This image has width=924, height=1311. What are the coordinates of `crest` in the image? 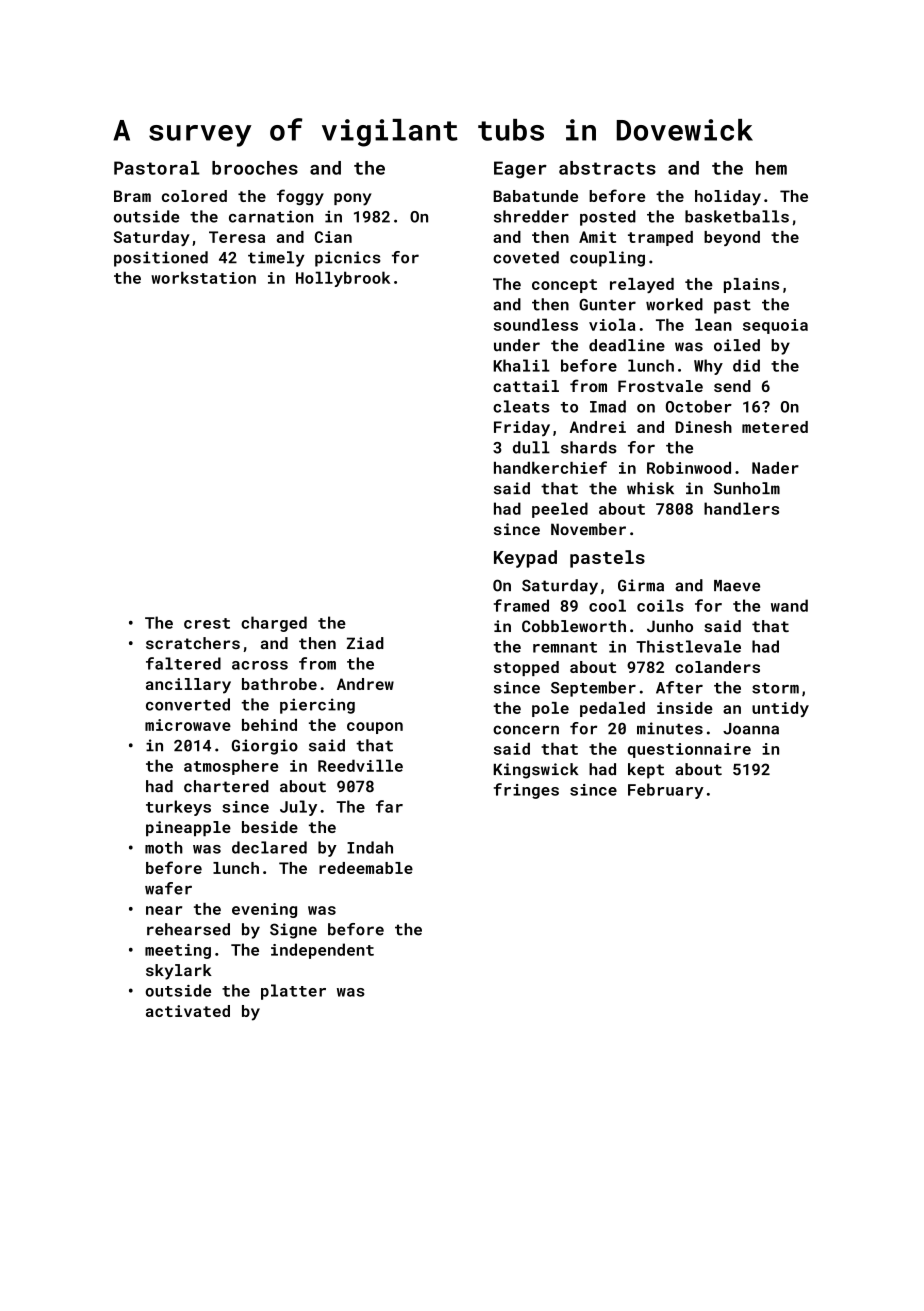 It's located at (207, 623).
